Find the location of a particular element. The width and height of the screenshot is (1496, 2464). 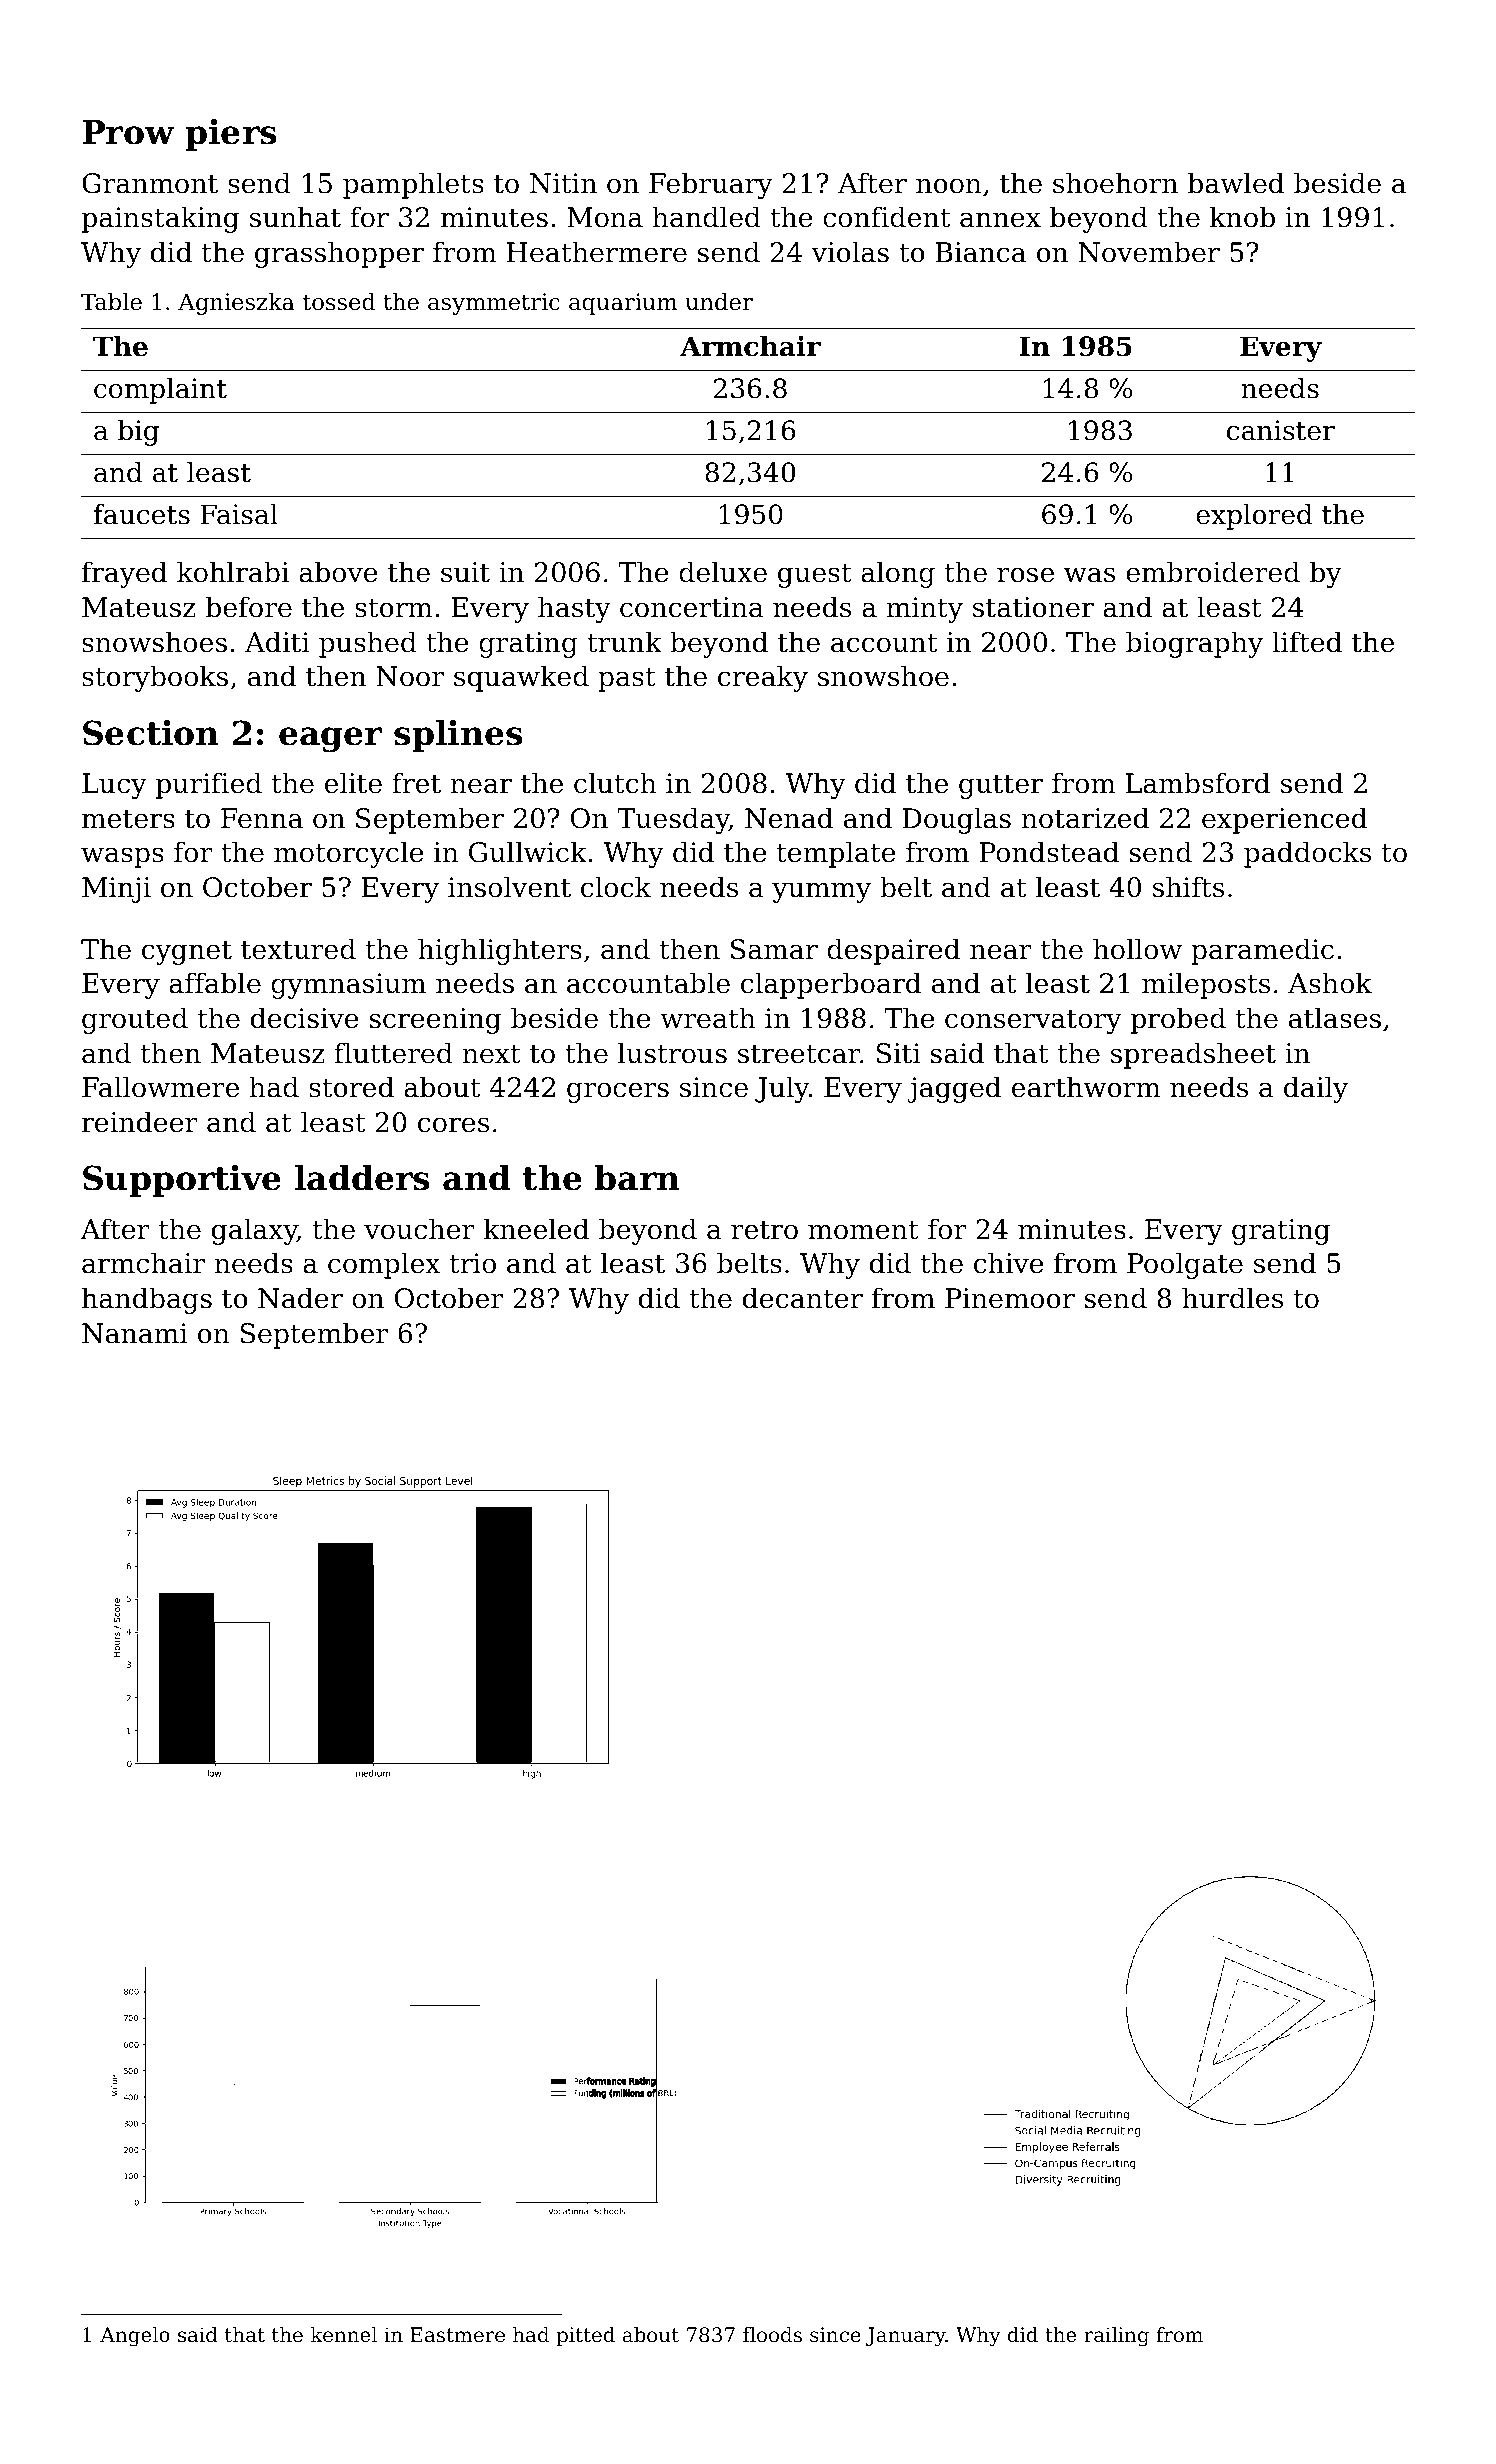

bawled is located at coordinates (1236, 183).
